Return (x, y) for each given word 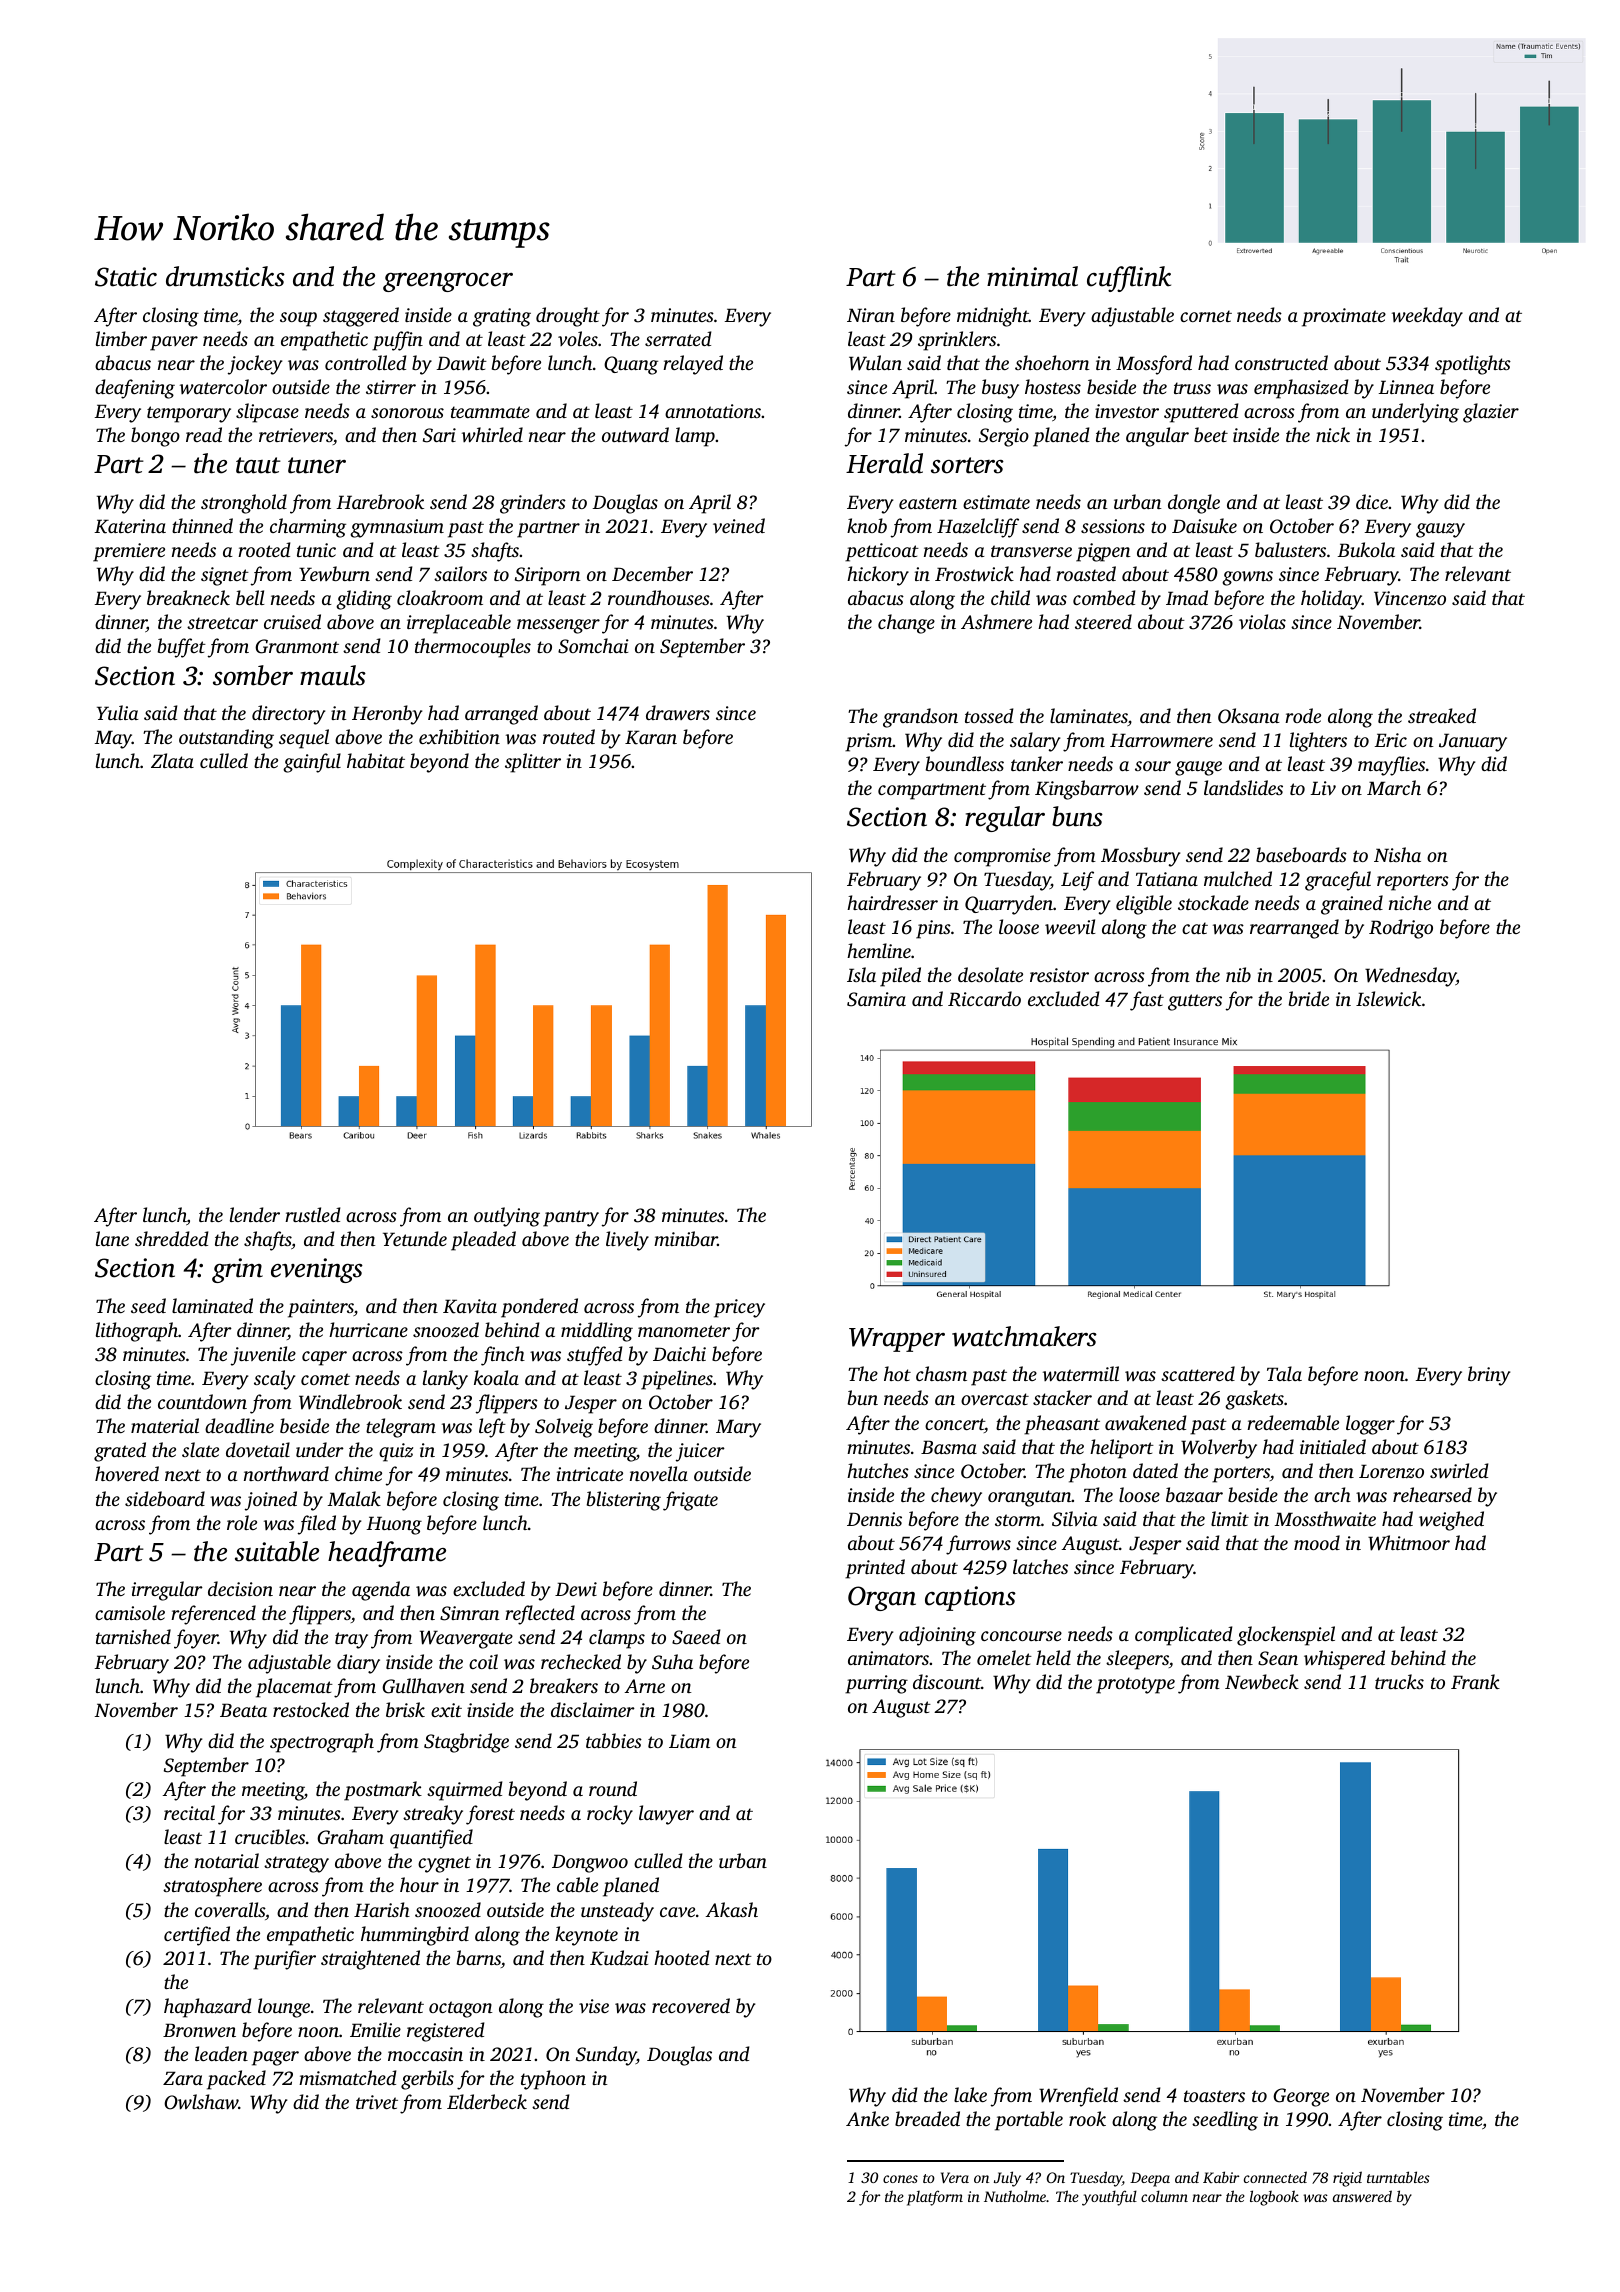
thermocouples (473, 648)
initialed (1333, 1446)
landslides (1243, 787)
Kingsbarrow (1087, 790)
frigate (690, 1501)
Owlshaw (201, 2102)
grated (120, 1452)
